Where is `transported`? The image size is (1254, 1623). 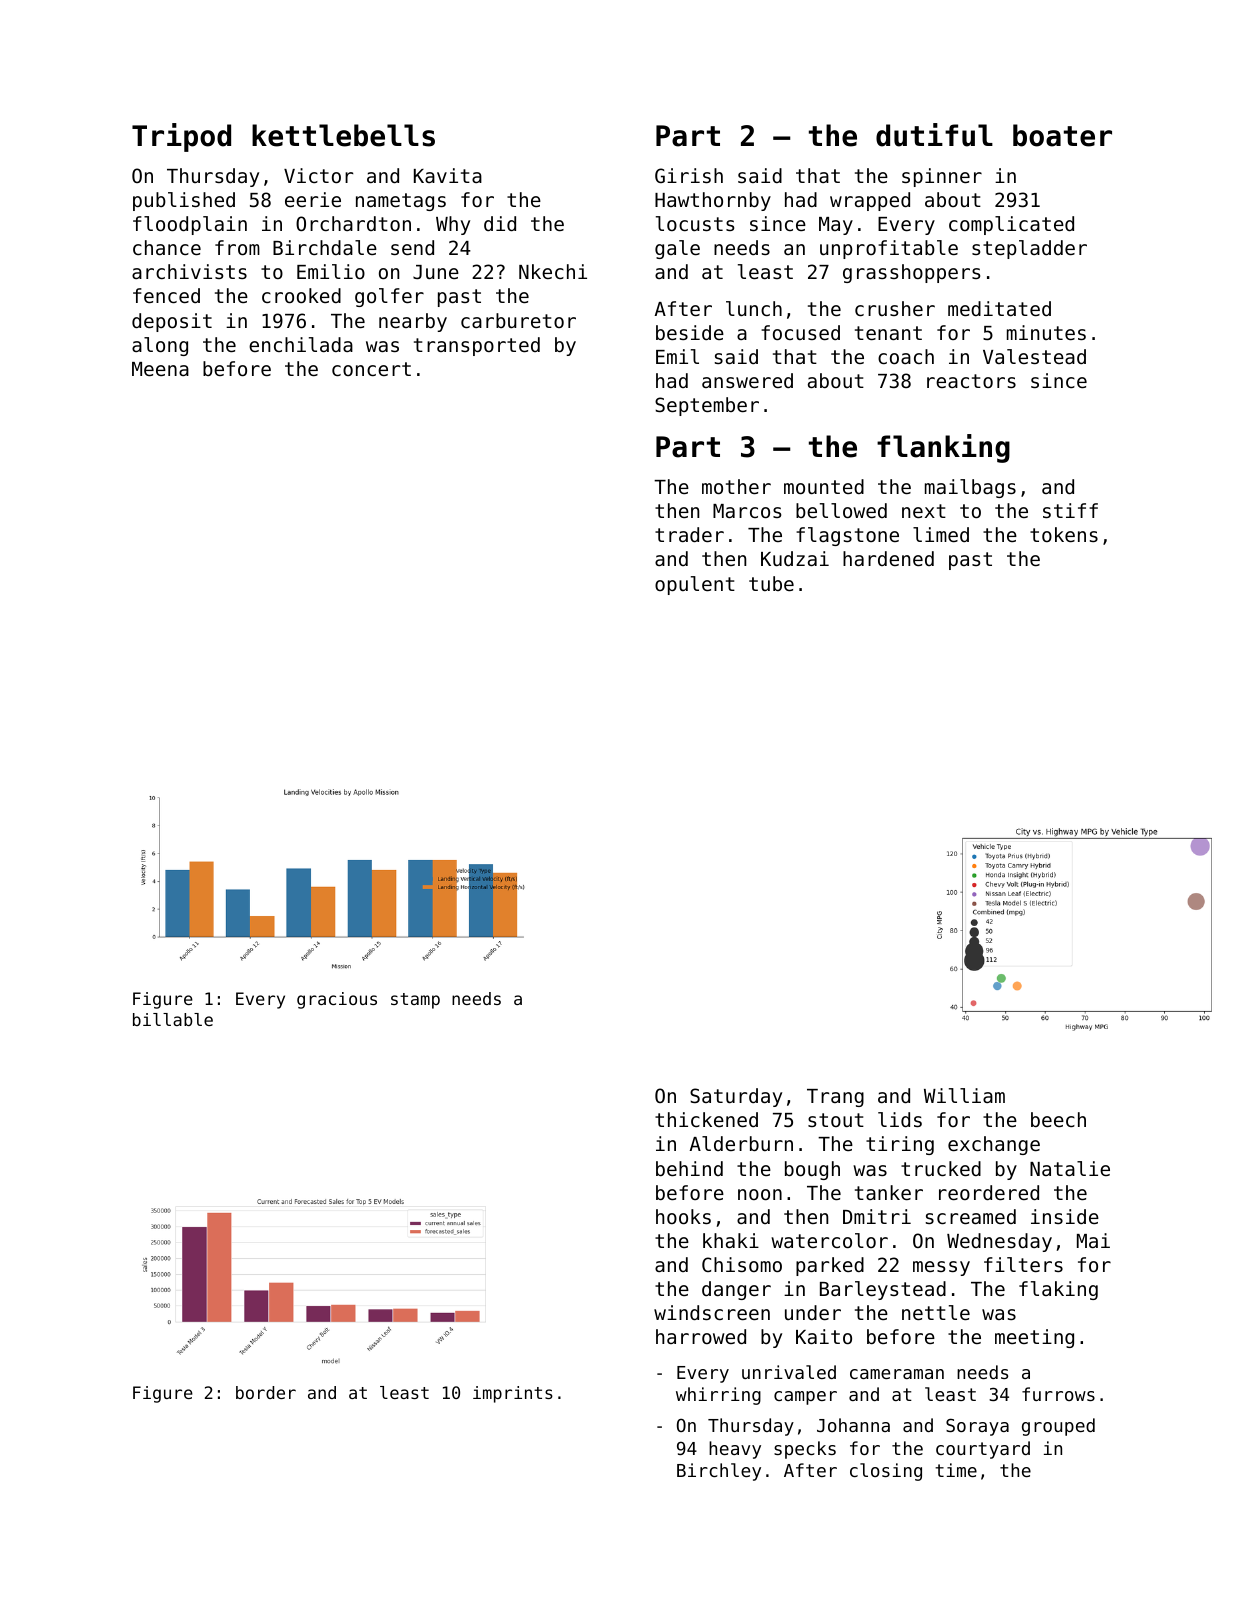 transported is located at coordinates (477, 346).
